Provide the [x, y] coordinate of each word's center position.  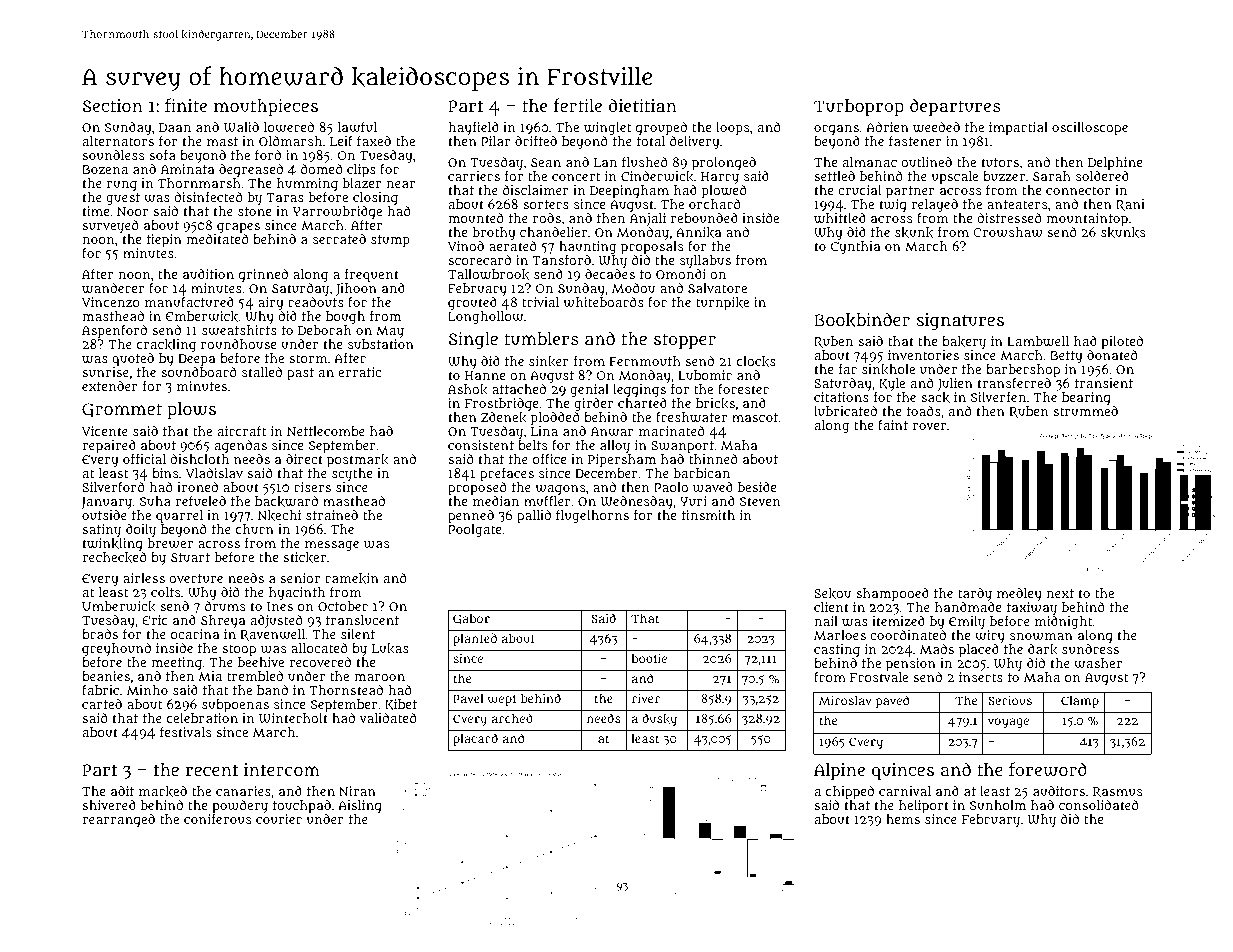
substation [381, 344]
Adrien [887, 127]
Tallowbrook [488, 274]
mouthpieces [266, 107]
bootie [649, 658]
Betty [1066, 357]
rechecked [114, 557]
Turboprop [859, 107]
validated [388, 718]
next [1060, 593]
